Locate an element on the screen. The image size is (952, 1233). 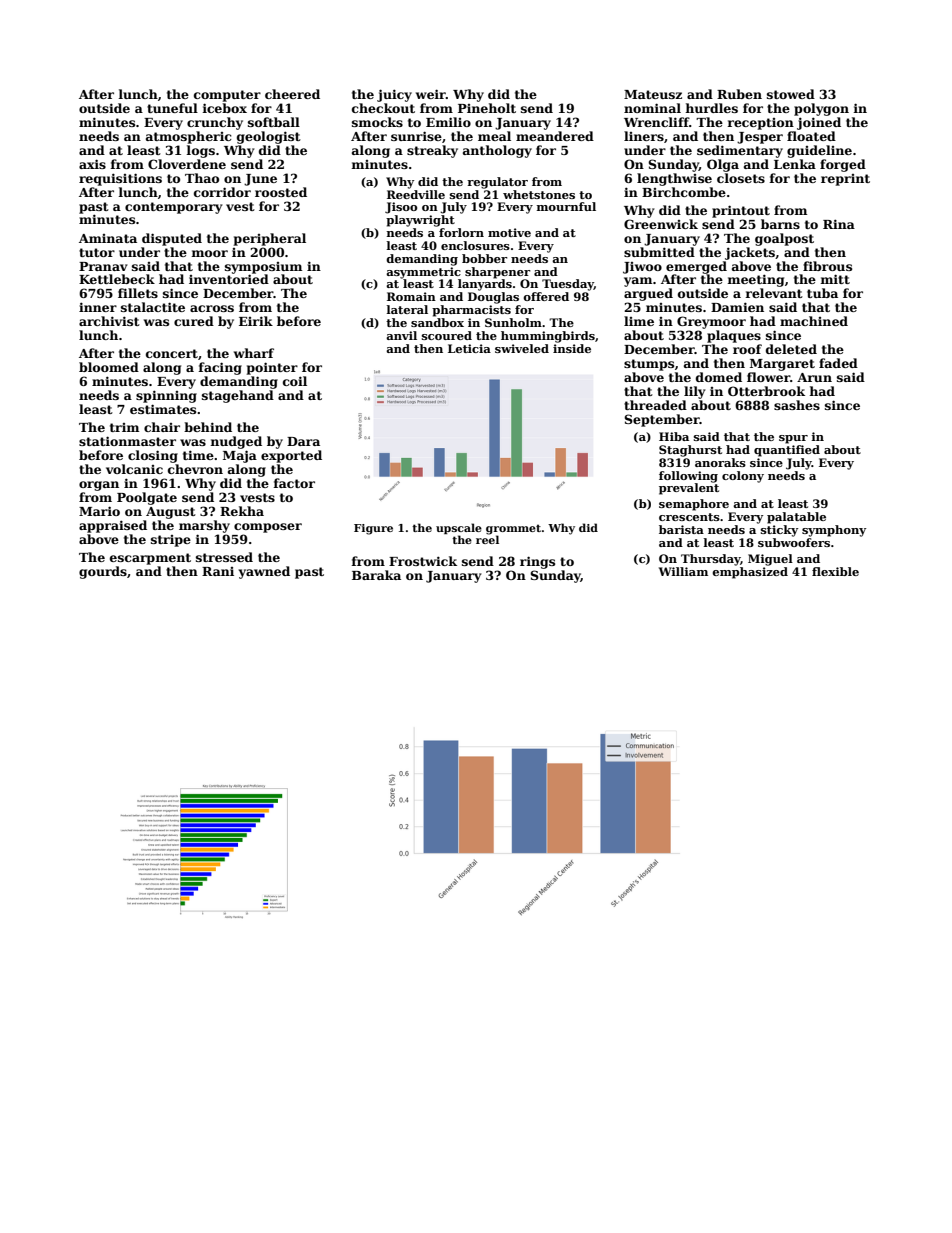
closets is located at coordinates (741, 178).
